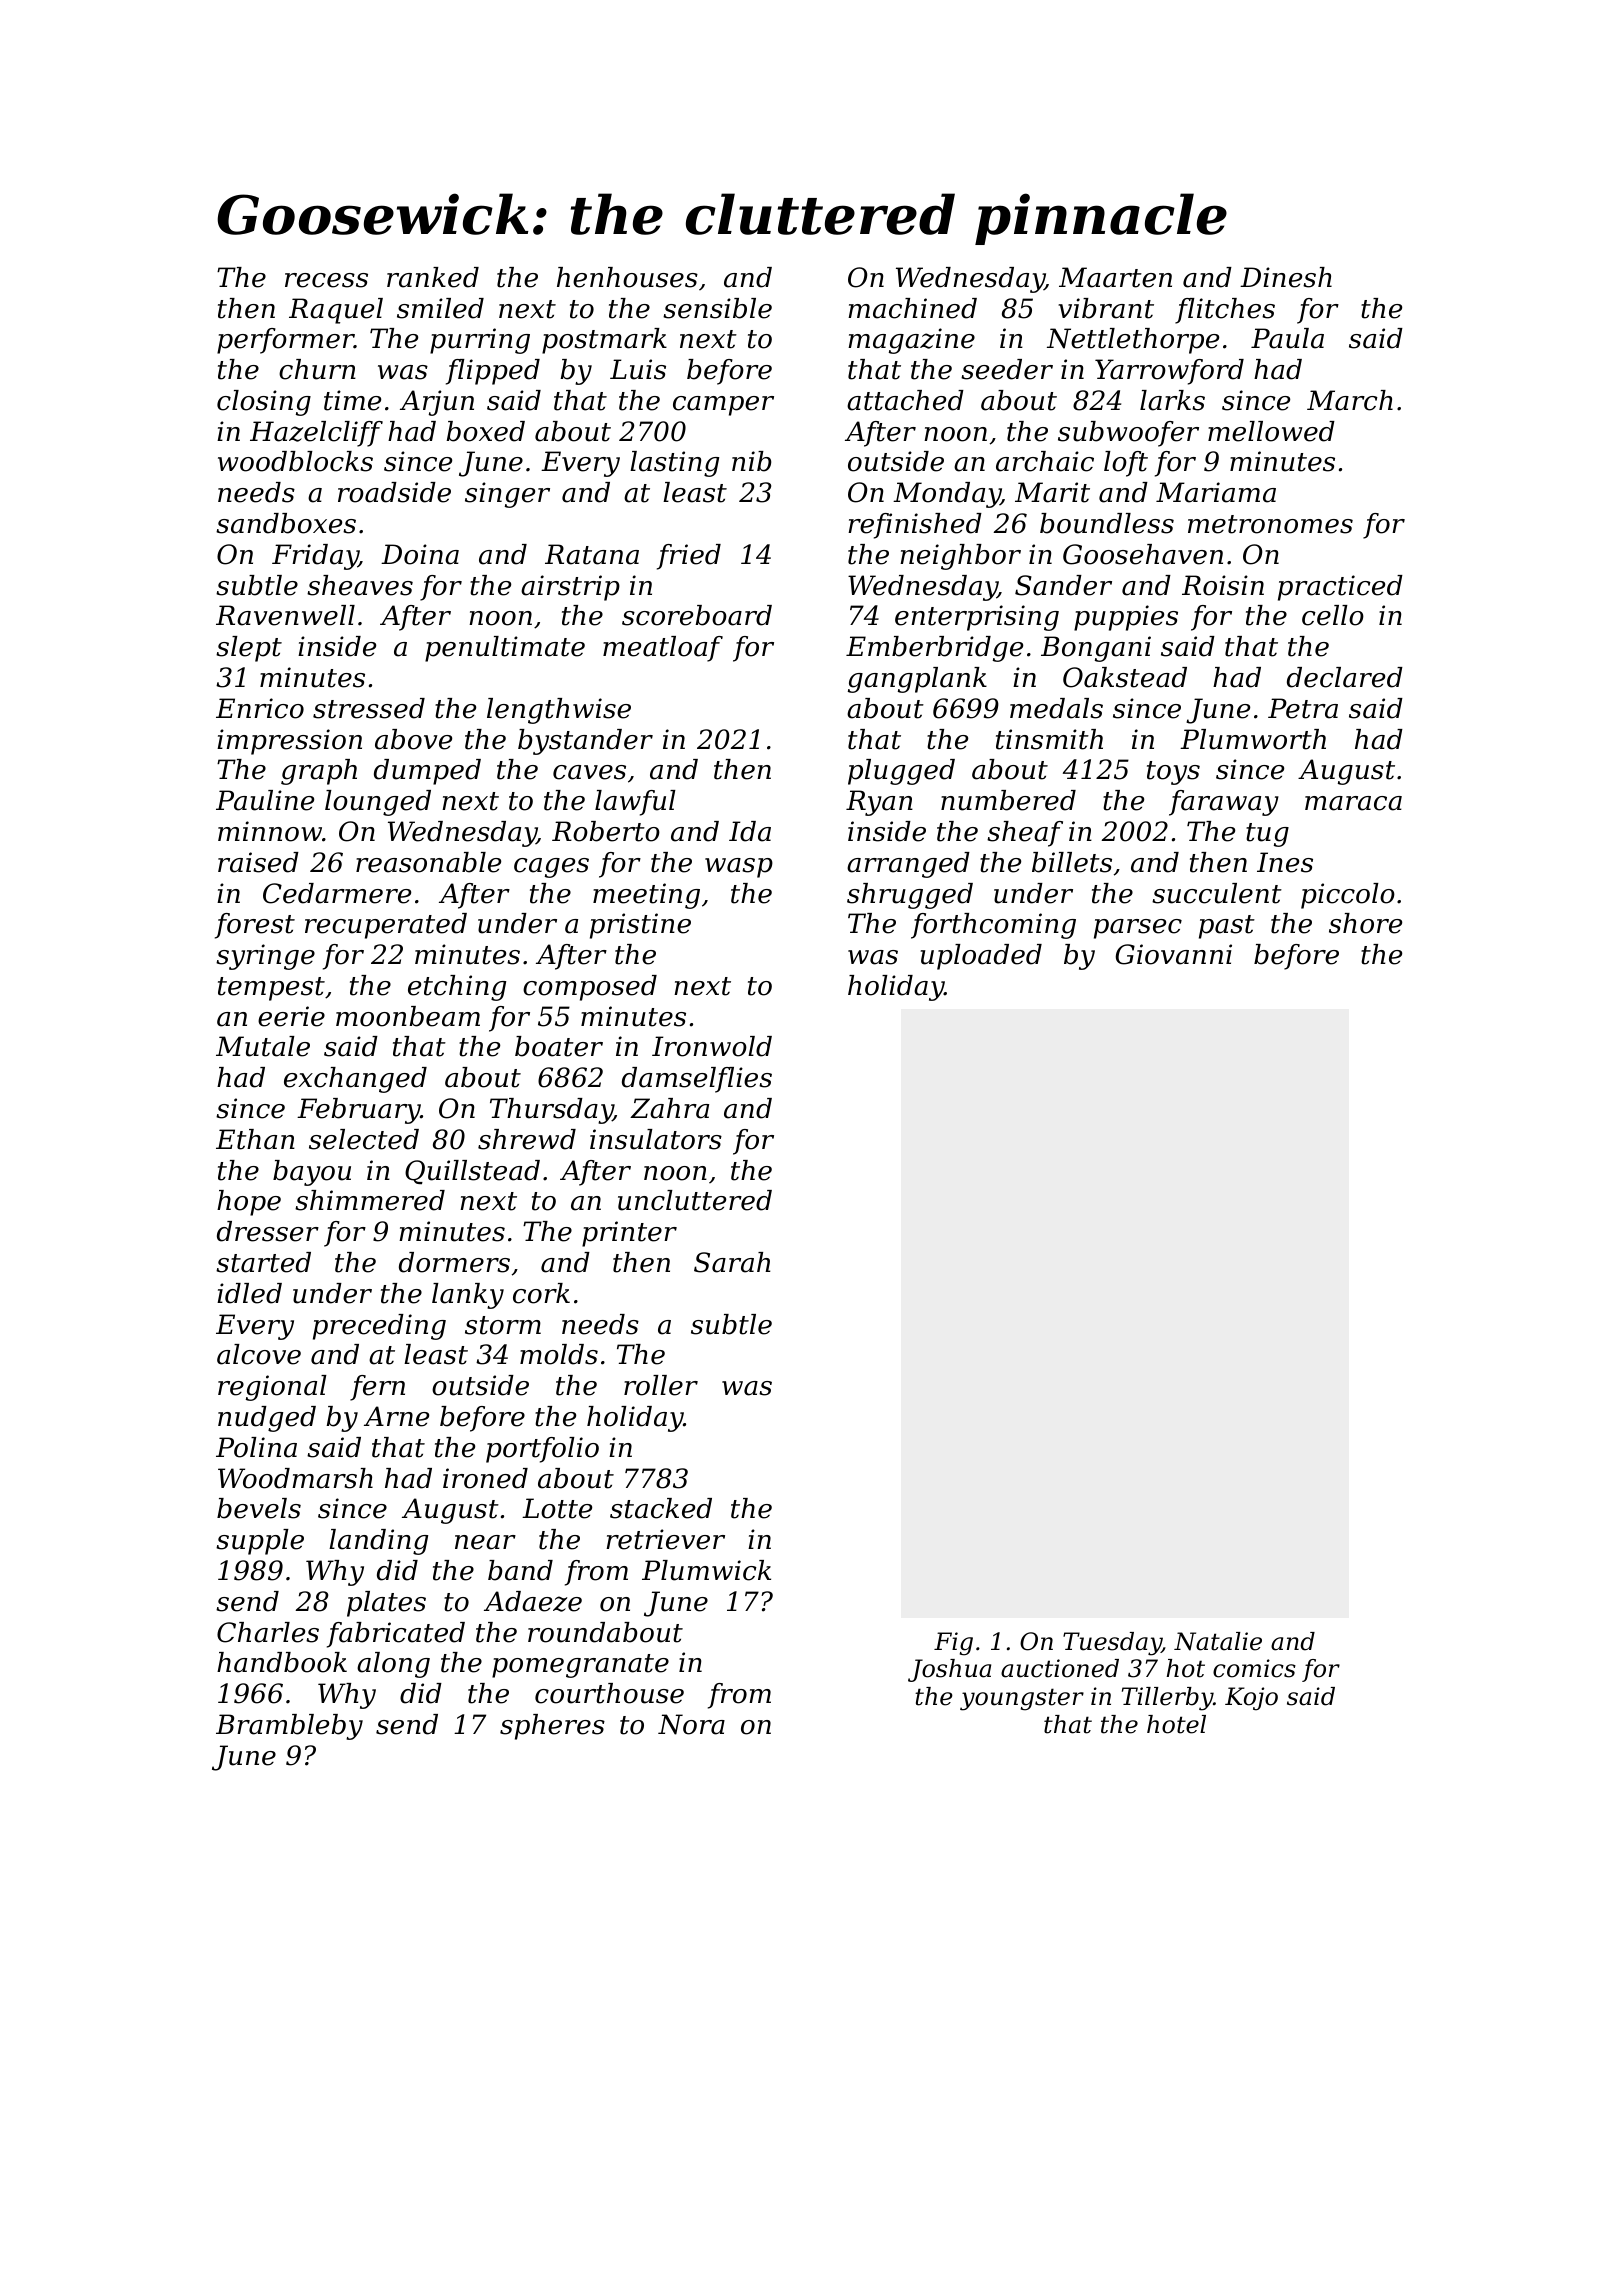 This document has height=2292, width=1620. What do you see at coordinates (393, 1665) in the document?
I see `along` at bounding box center [393, 1665].
